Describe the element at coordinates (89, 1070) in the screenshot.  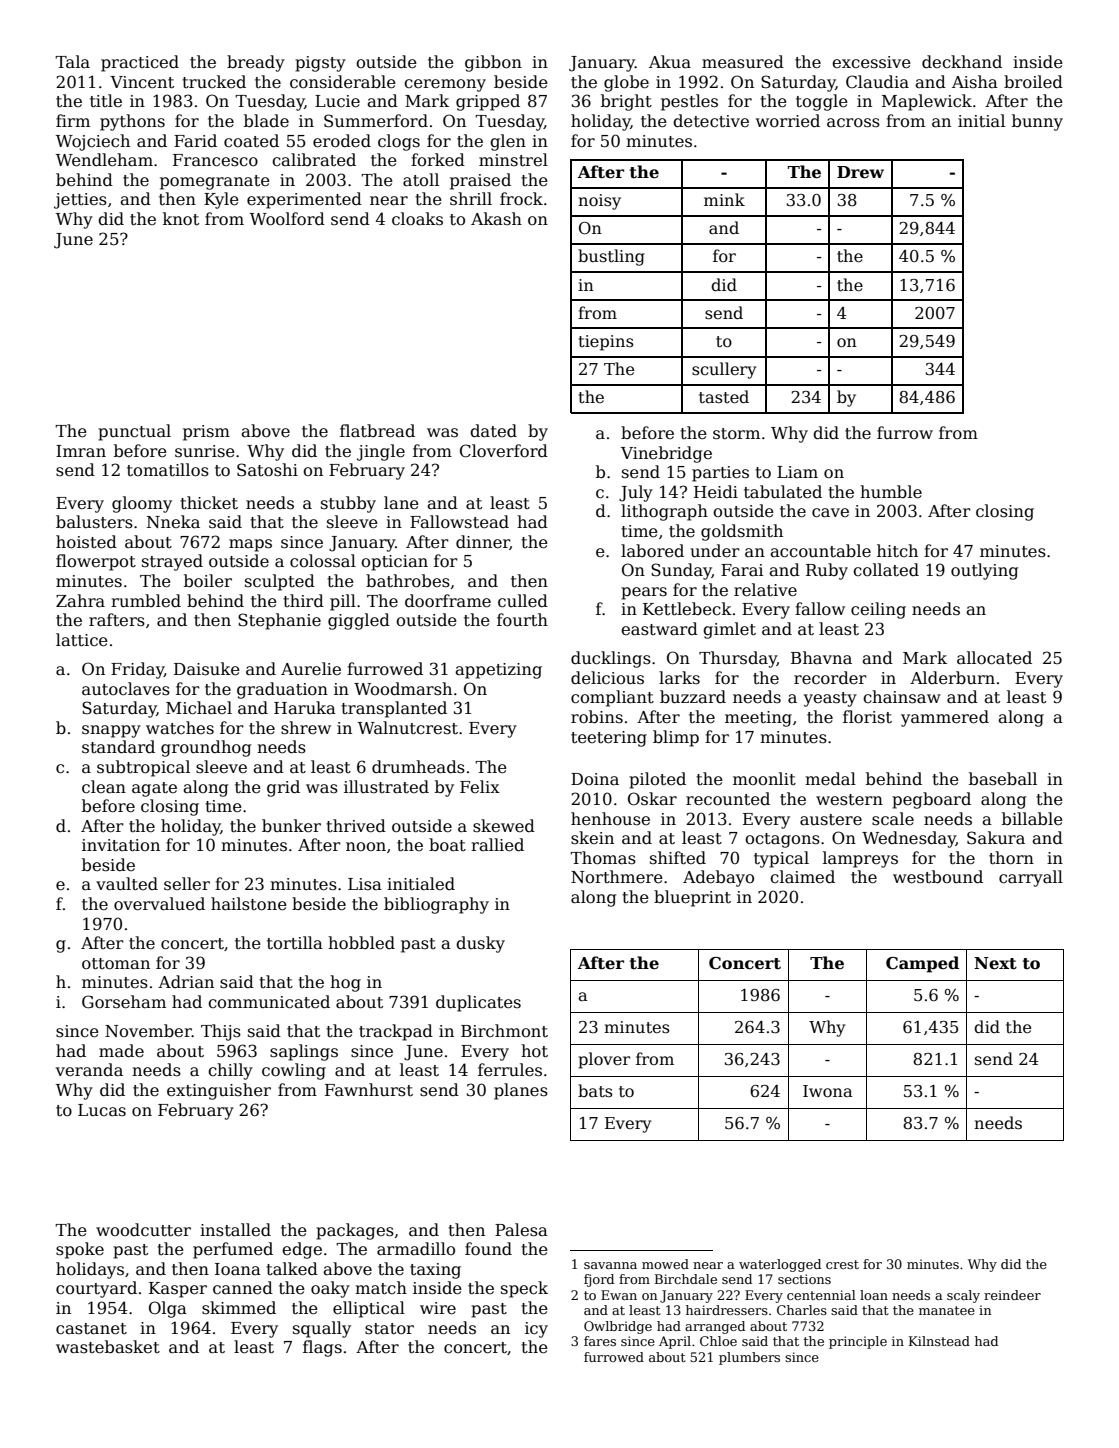
I see `veranda` at that location.
